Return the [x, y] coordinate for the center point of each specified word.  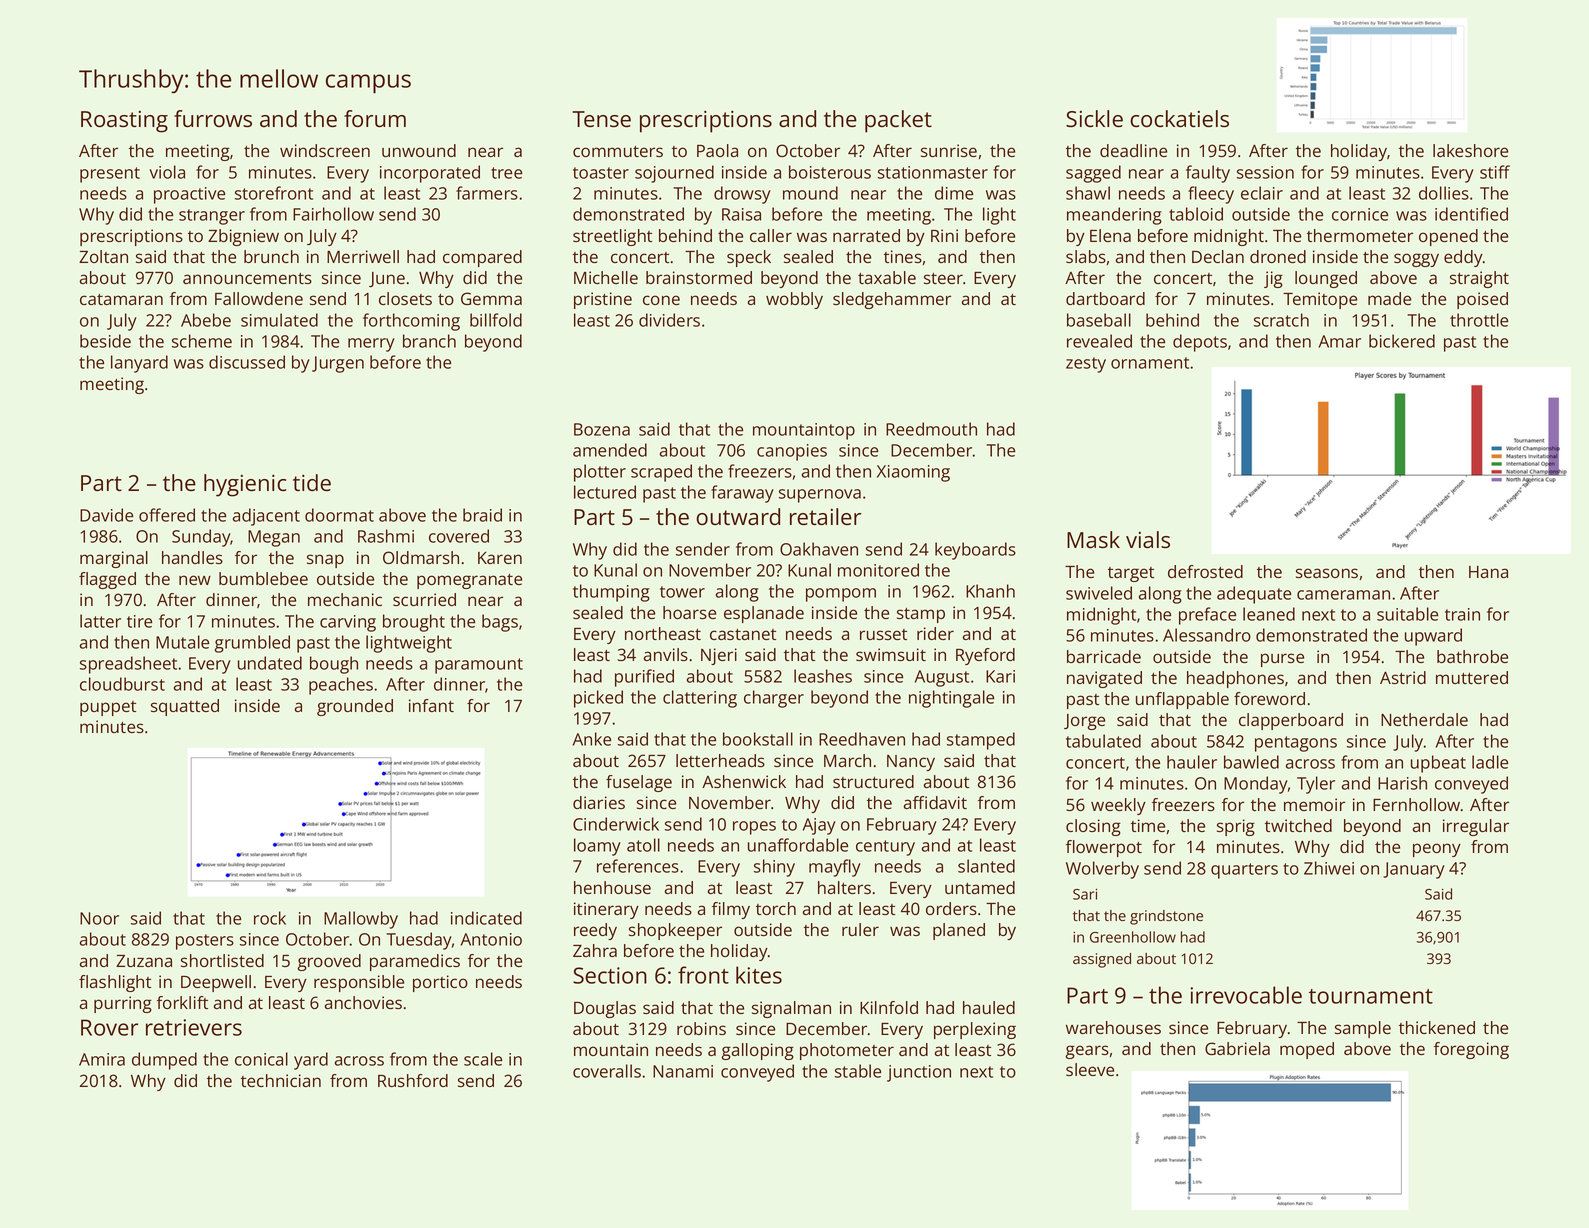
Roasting [124, 122]
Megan [274, 538]
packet [898, 121]
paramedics [415, 962]
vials [1148, 539]
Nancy [911, 763]
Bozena [602, 429]
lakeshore [1470, 150]
